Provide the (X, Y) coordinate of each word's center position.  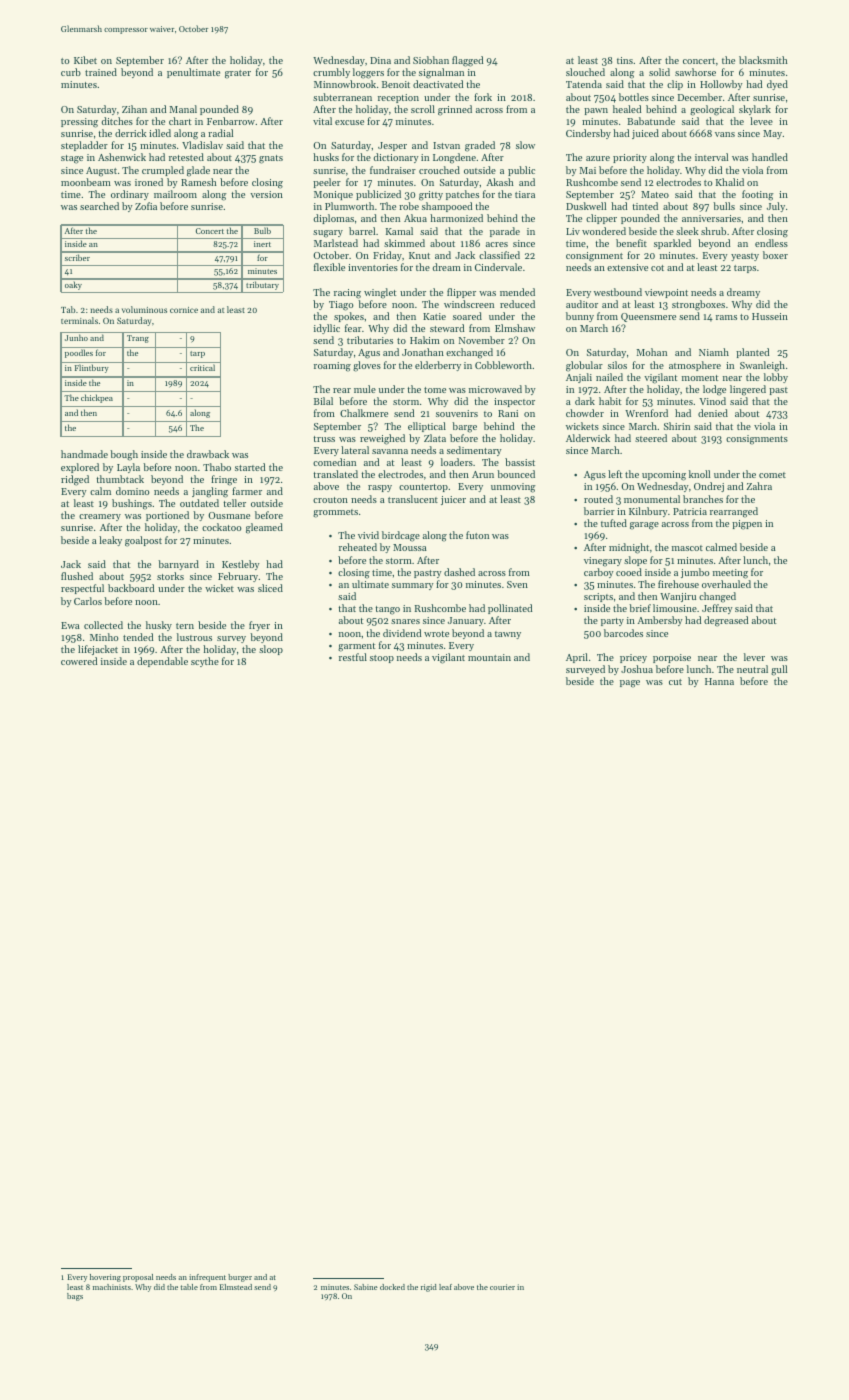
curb (71, 72)
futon (477, 535)
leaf (445, 1287)
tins (625, 60)
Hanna (719, 681)
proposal (138, 1278)
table (189, 1287)
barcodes (623, 633)
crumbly (331, 73)
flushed (77, 576)
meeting (730, 574)
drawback (208, 454)
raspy (380, 488)
